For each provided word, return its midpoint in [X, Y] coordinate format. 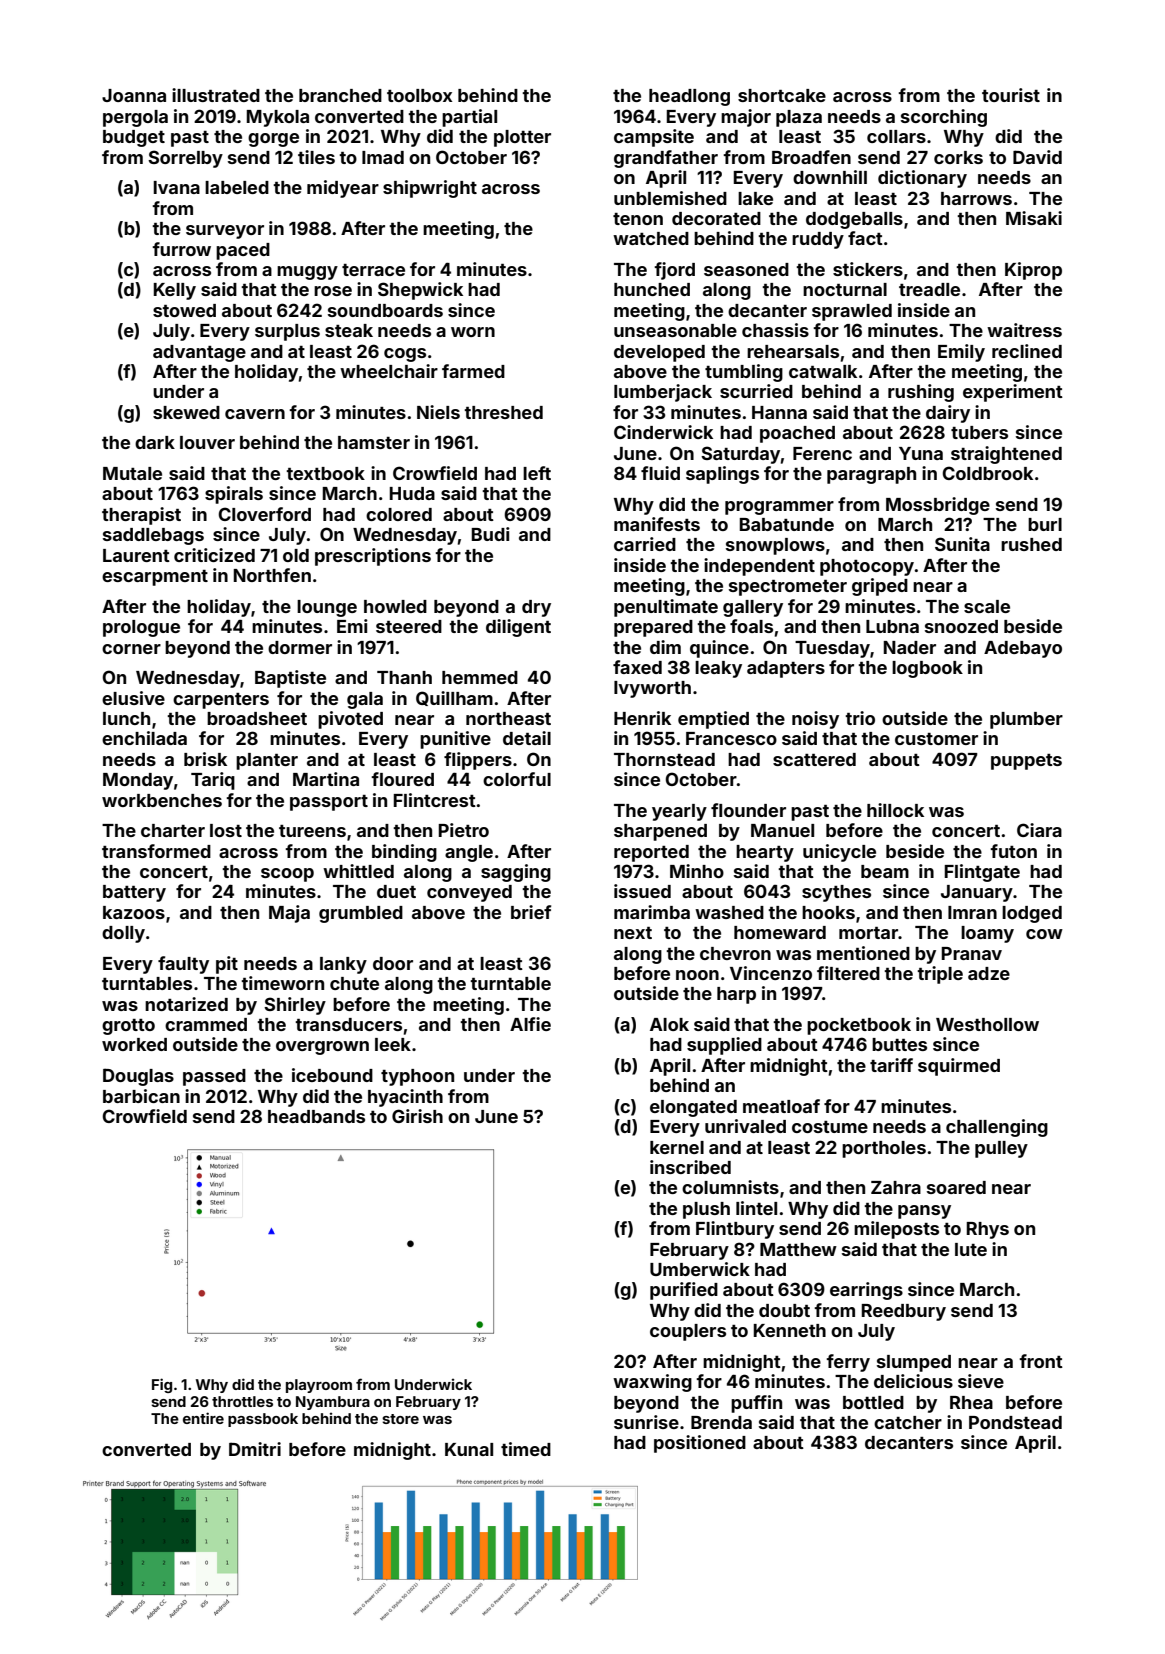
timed [526, 1449]
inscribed [690, 1167]
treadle [929, 289]
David [1037, 157]
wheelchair [389, 371]
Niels [438, 412]
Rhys [988, 1230]
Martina [326, 779]
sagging [516, 873]
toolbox [419, 95]
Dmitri [255, 1449]
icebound [332, 1075]
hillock [895, 810]
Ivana [177, 187]
